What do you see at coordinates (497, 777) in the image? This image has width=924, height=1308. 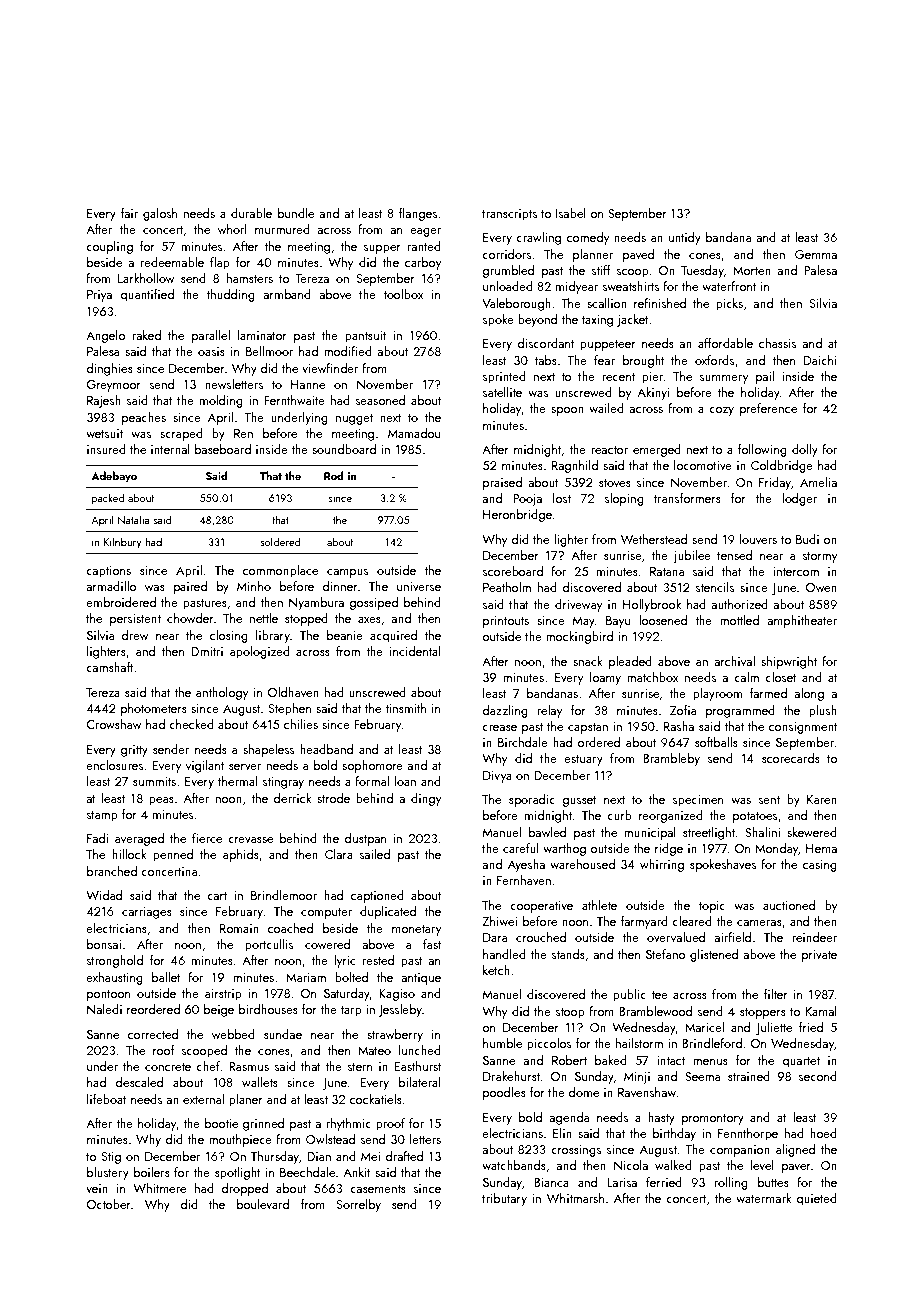 I see `Divya` at bounding box center [497, 777].
